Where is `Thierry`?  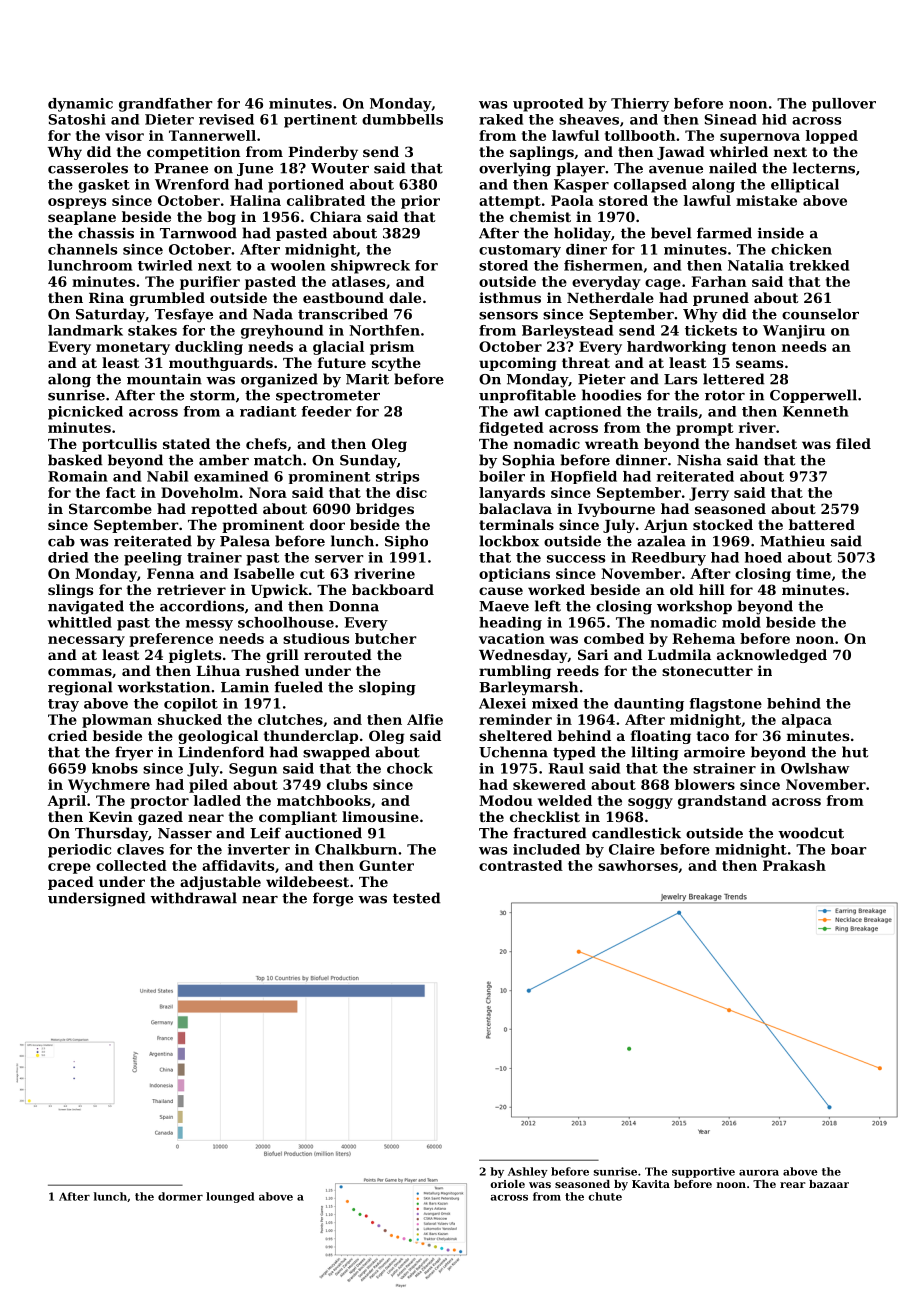 Thierry is located at coordinates (640, 105).
